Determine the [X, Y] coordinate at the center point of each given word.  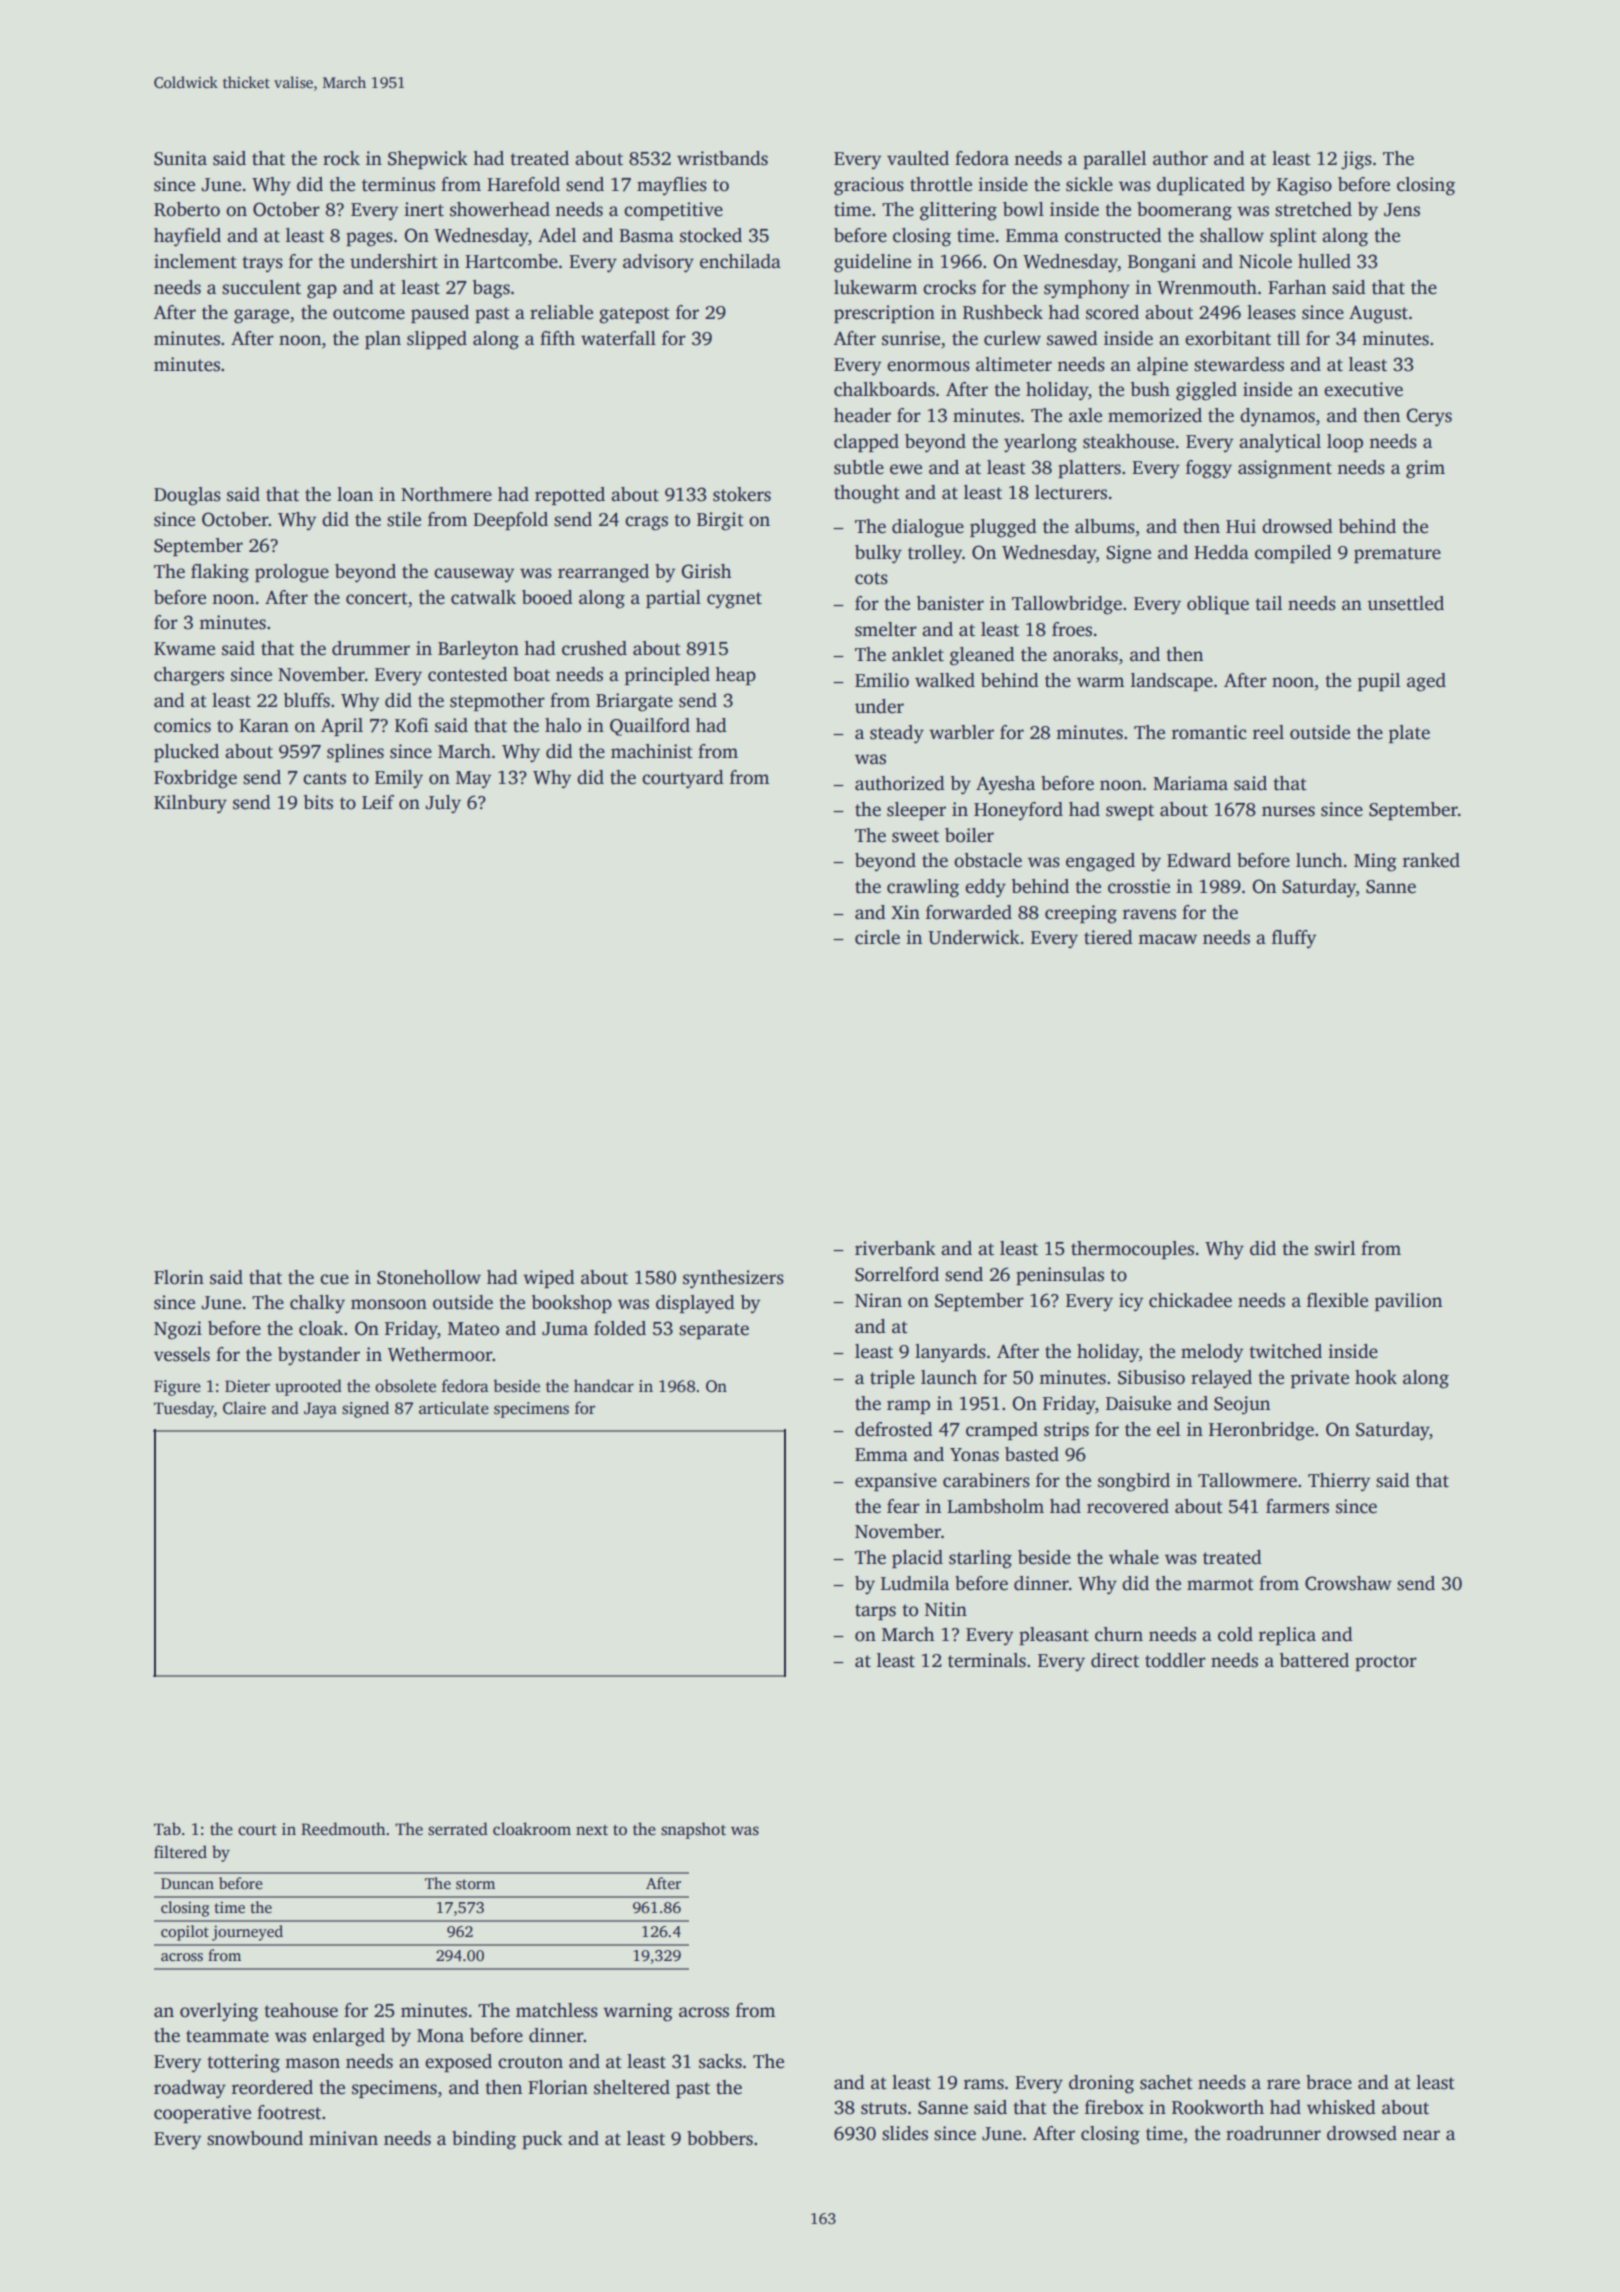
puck [542, 2140]
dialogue [928, 528]
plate [1409, 734]
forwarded [969, 912]
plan [383, 340]
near [1421, 2135]
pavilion [1408, 1302]
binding [484, 2140]
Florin [179, 1277]
